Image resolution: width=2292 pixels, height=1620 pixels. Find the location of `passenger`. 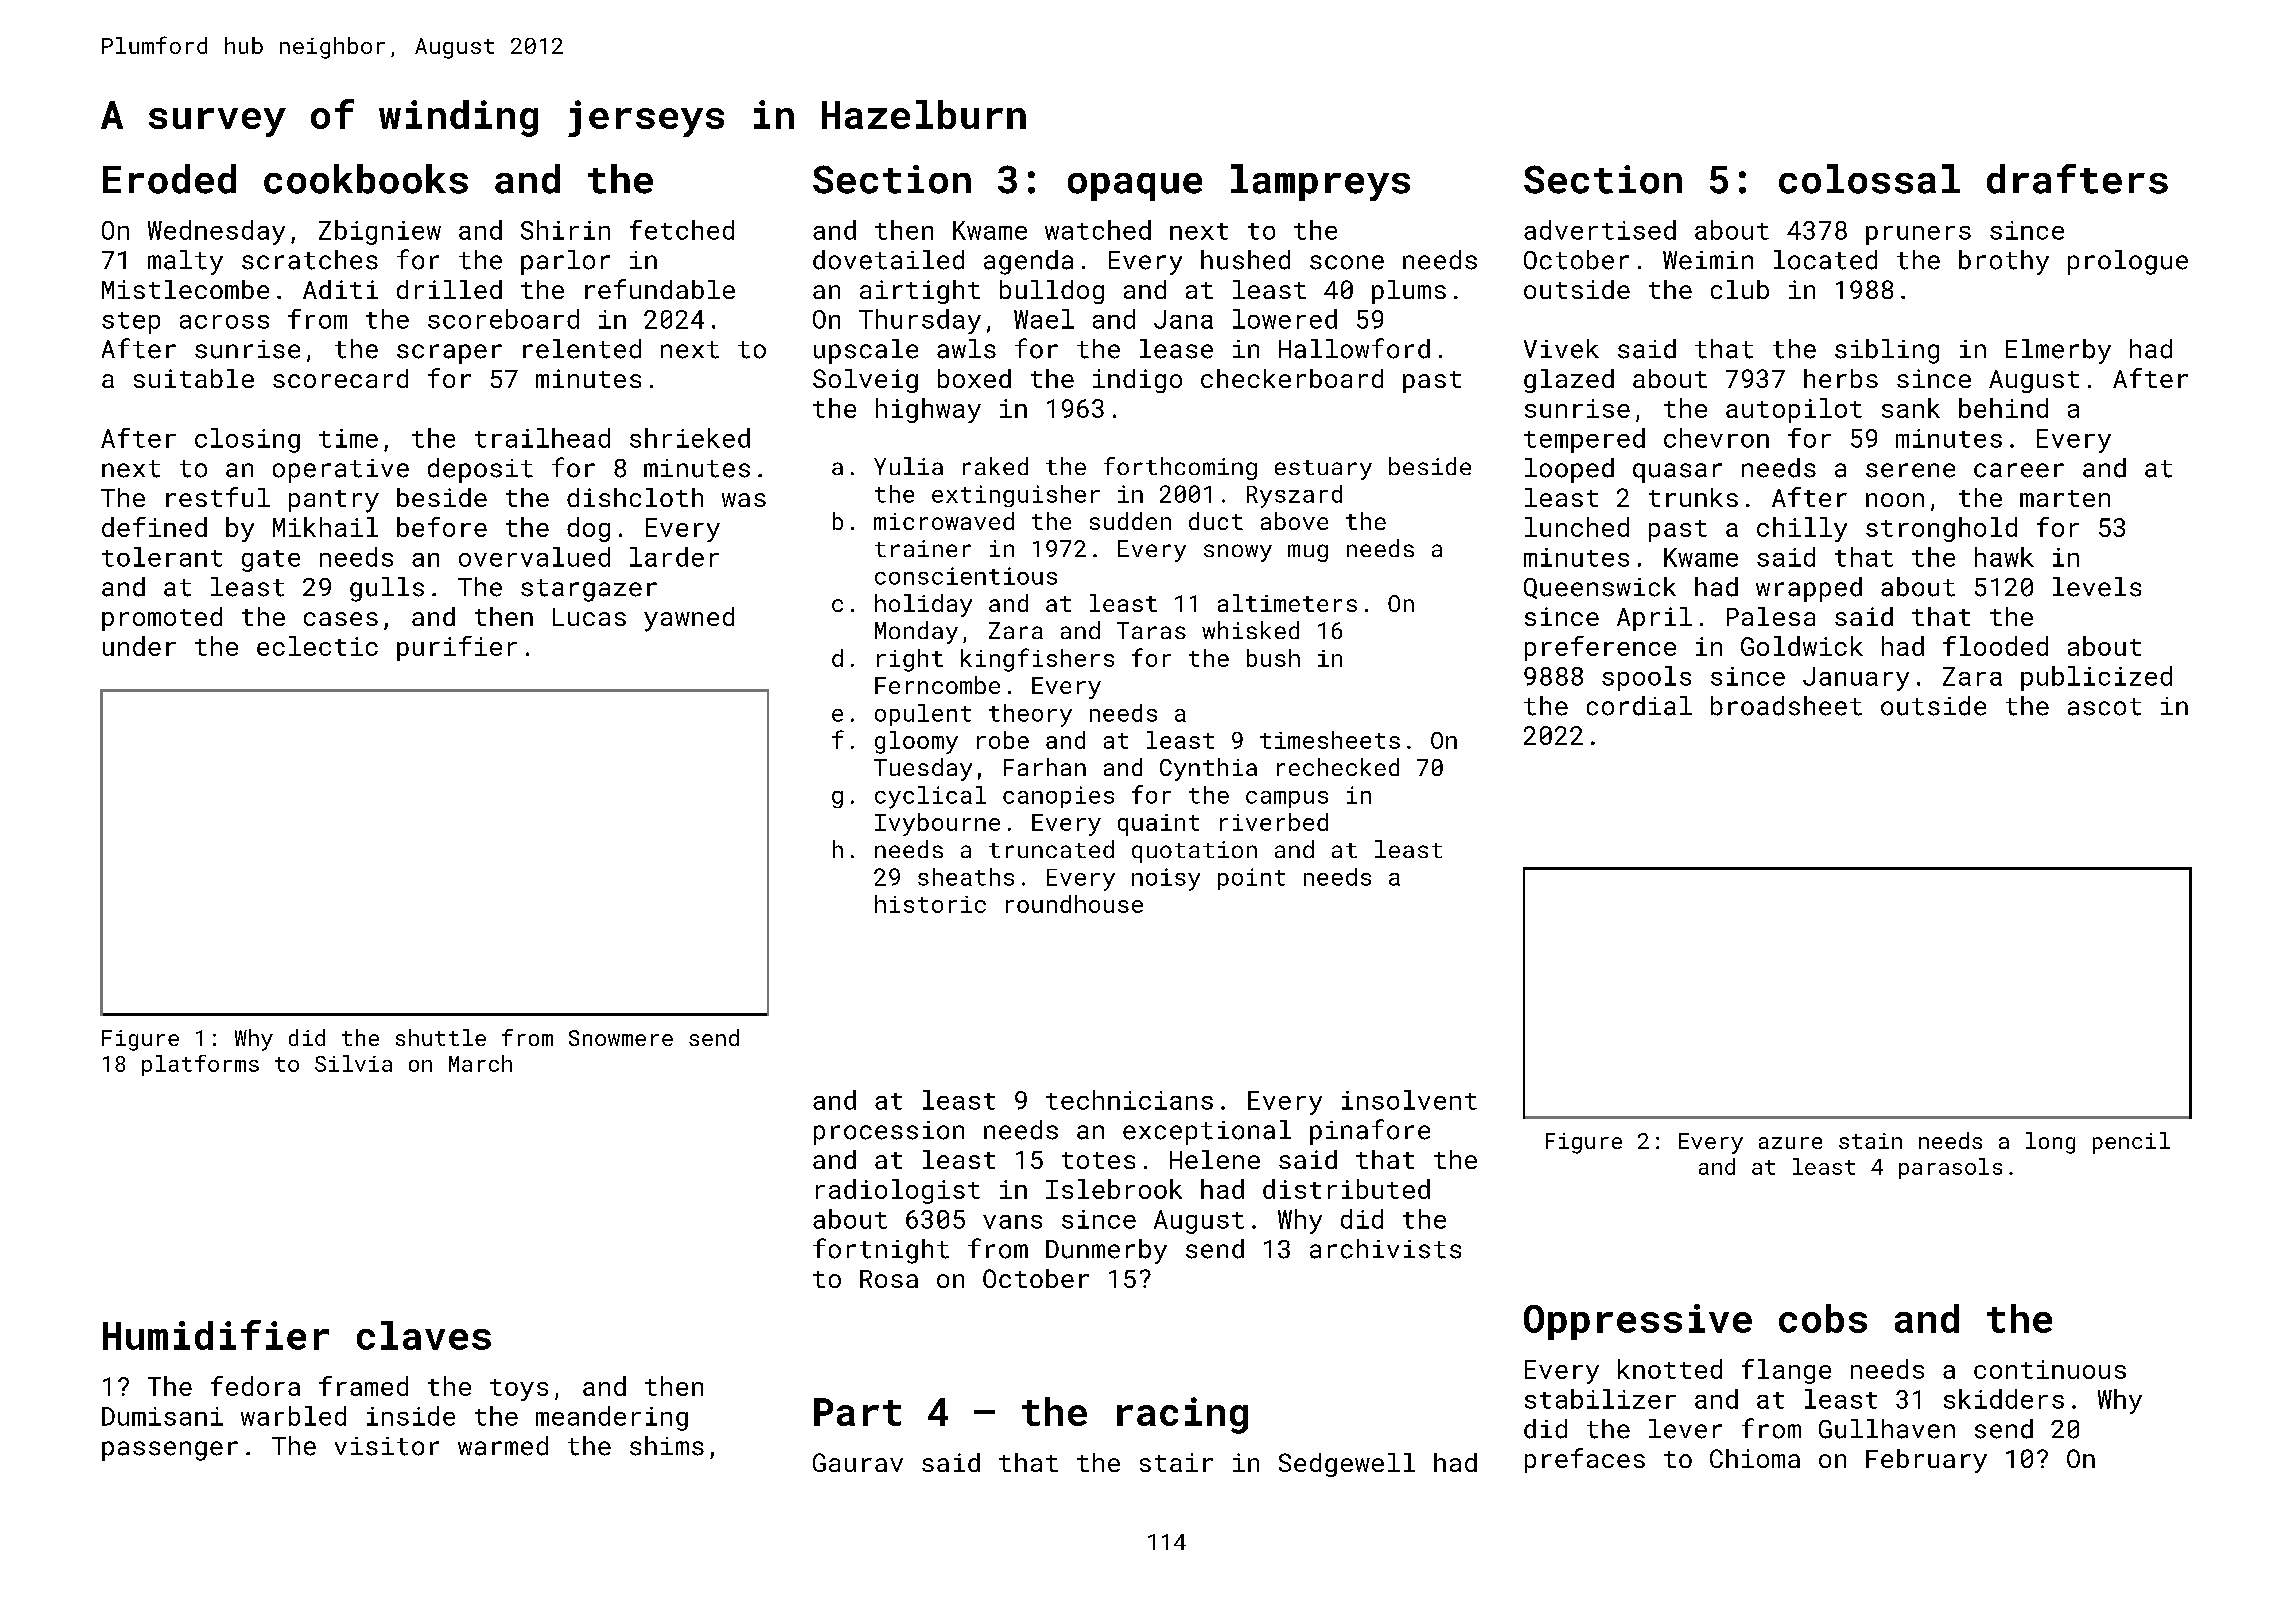

passenger is located at coordinates (170, 1451).
